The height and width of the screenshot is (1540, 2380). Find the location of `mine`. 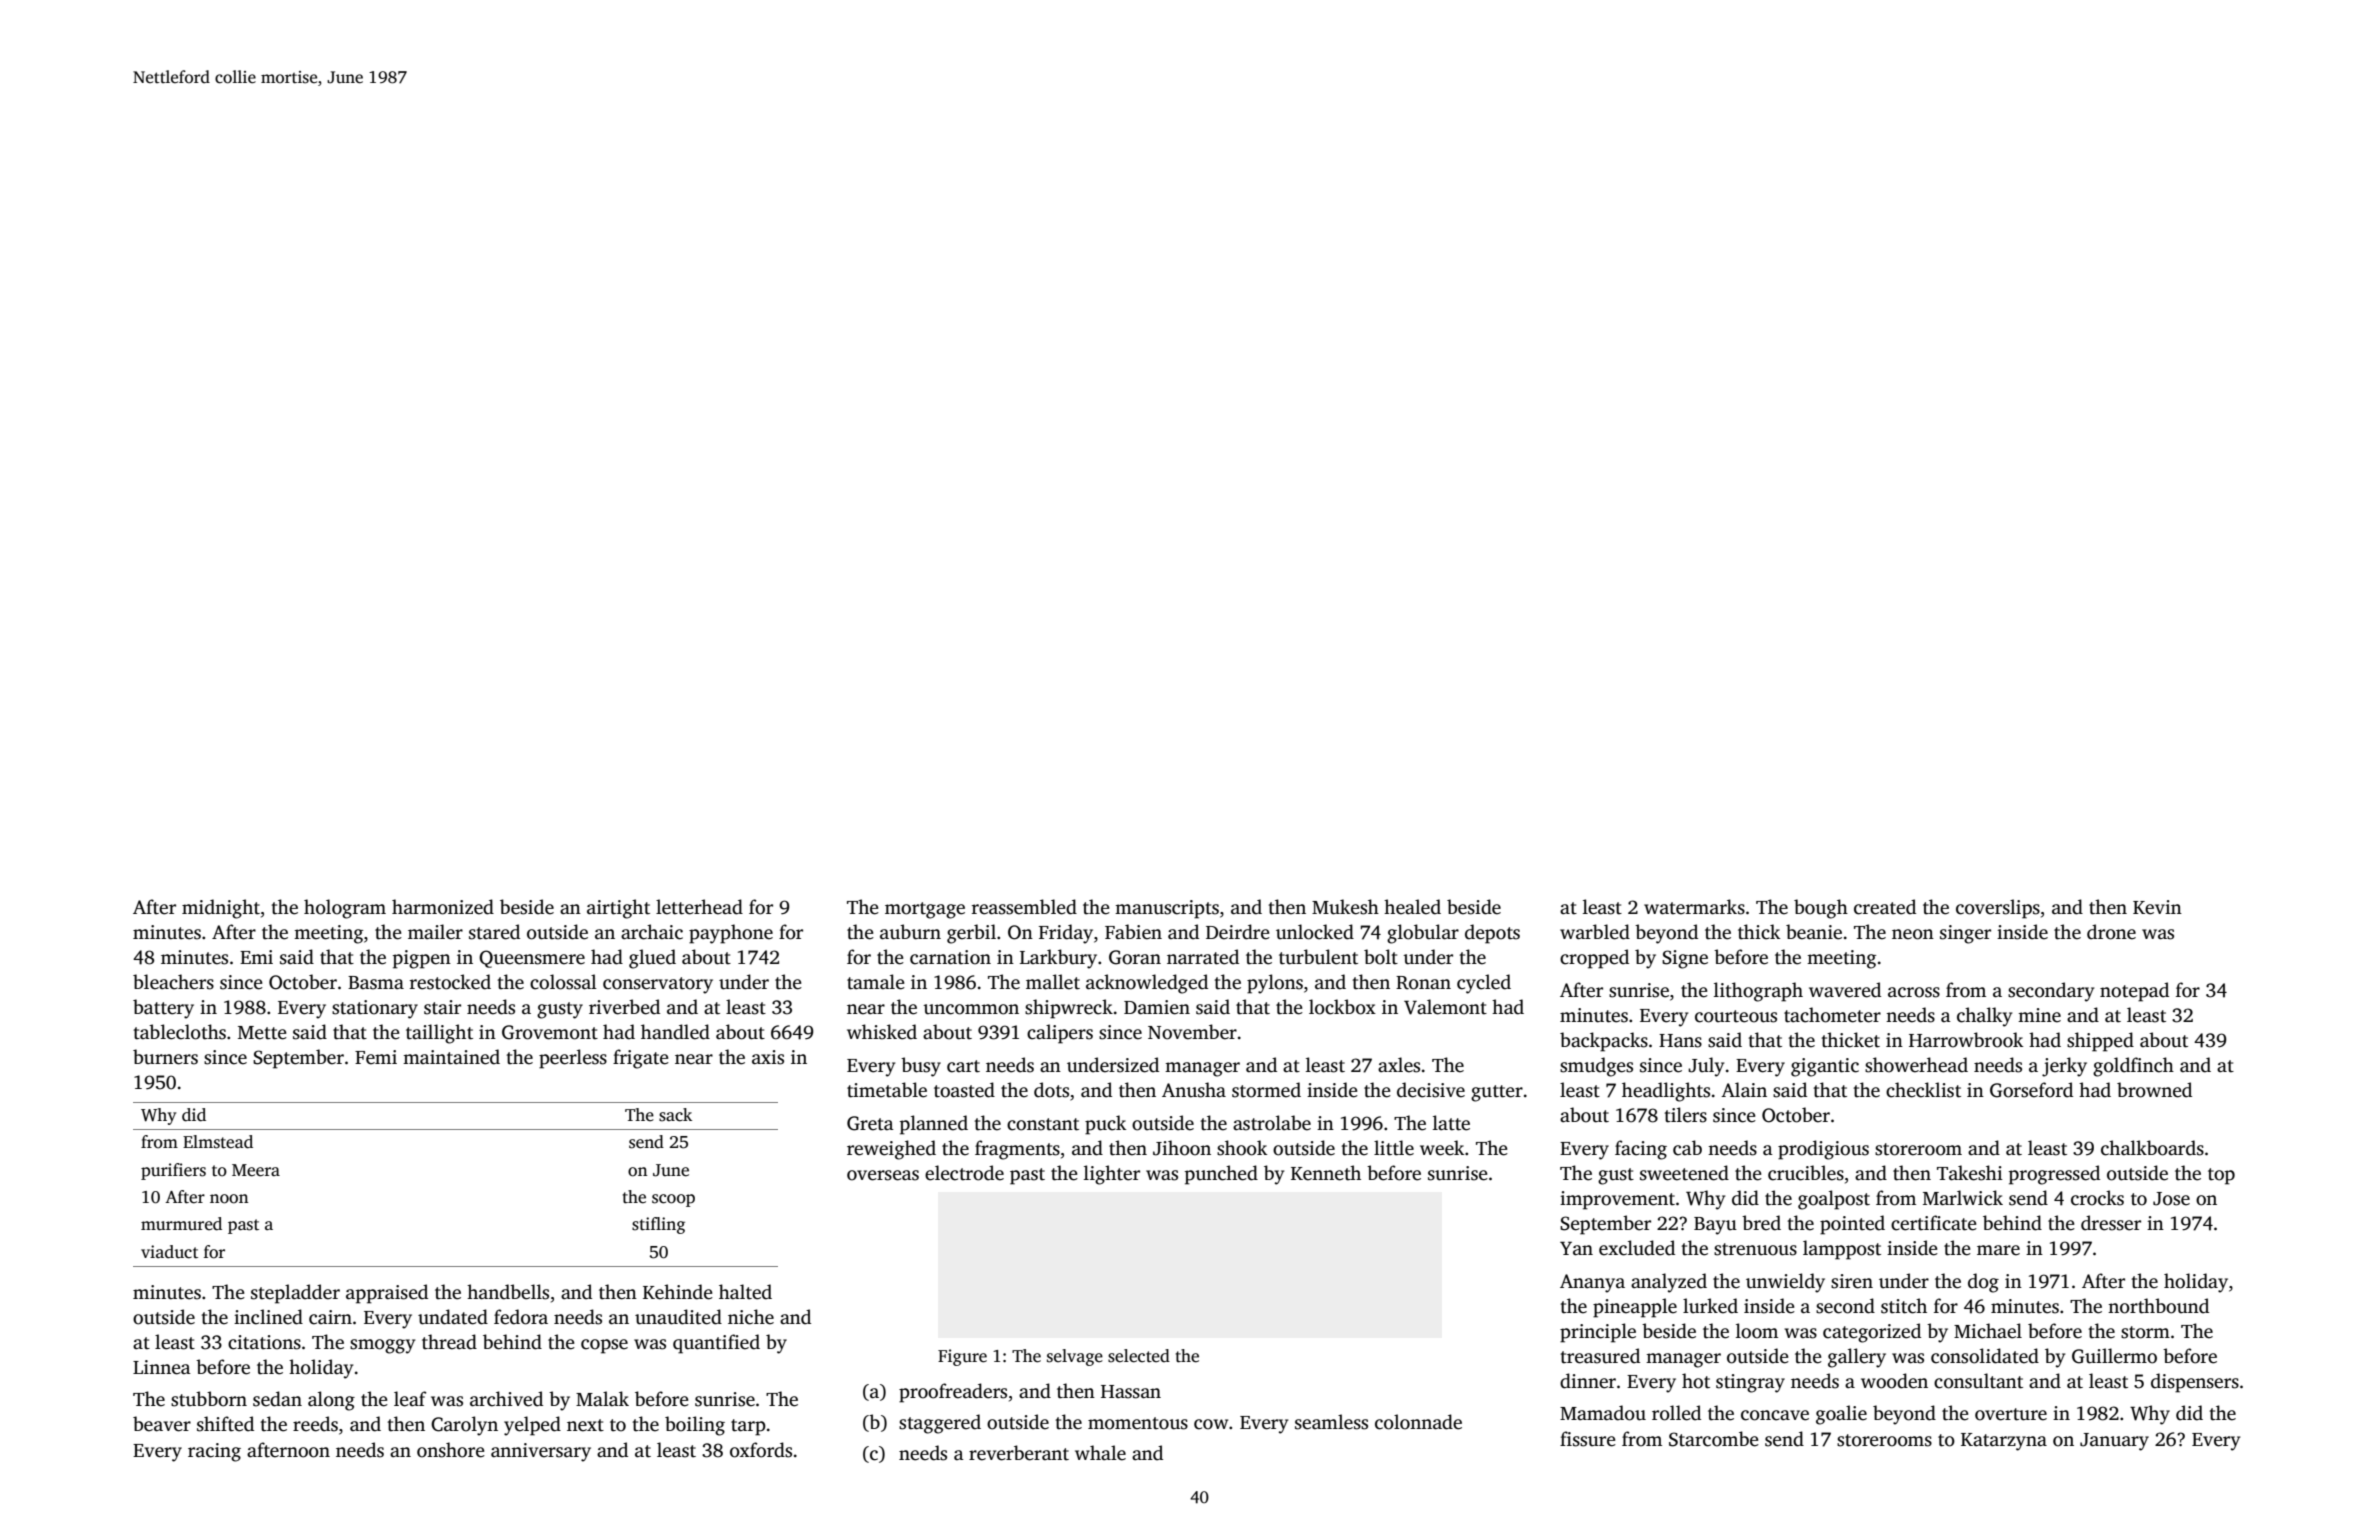

mine is located at coordinates (2039, 1015).
